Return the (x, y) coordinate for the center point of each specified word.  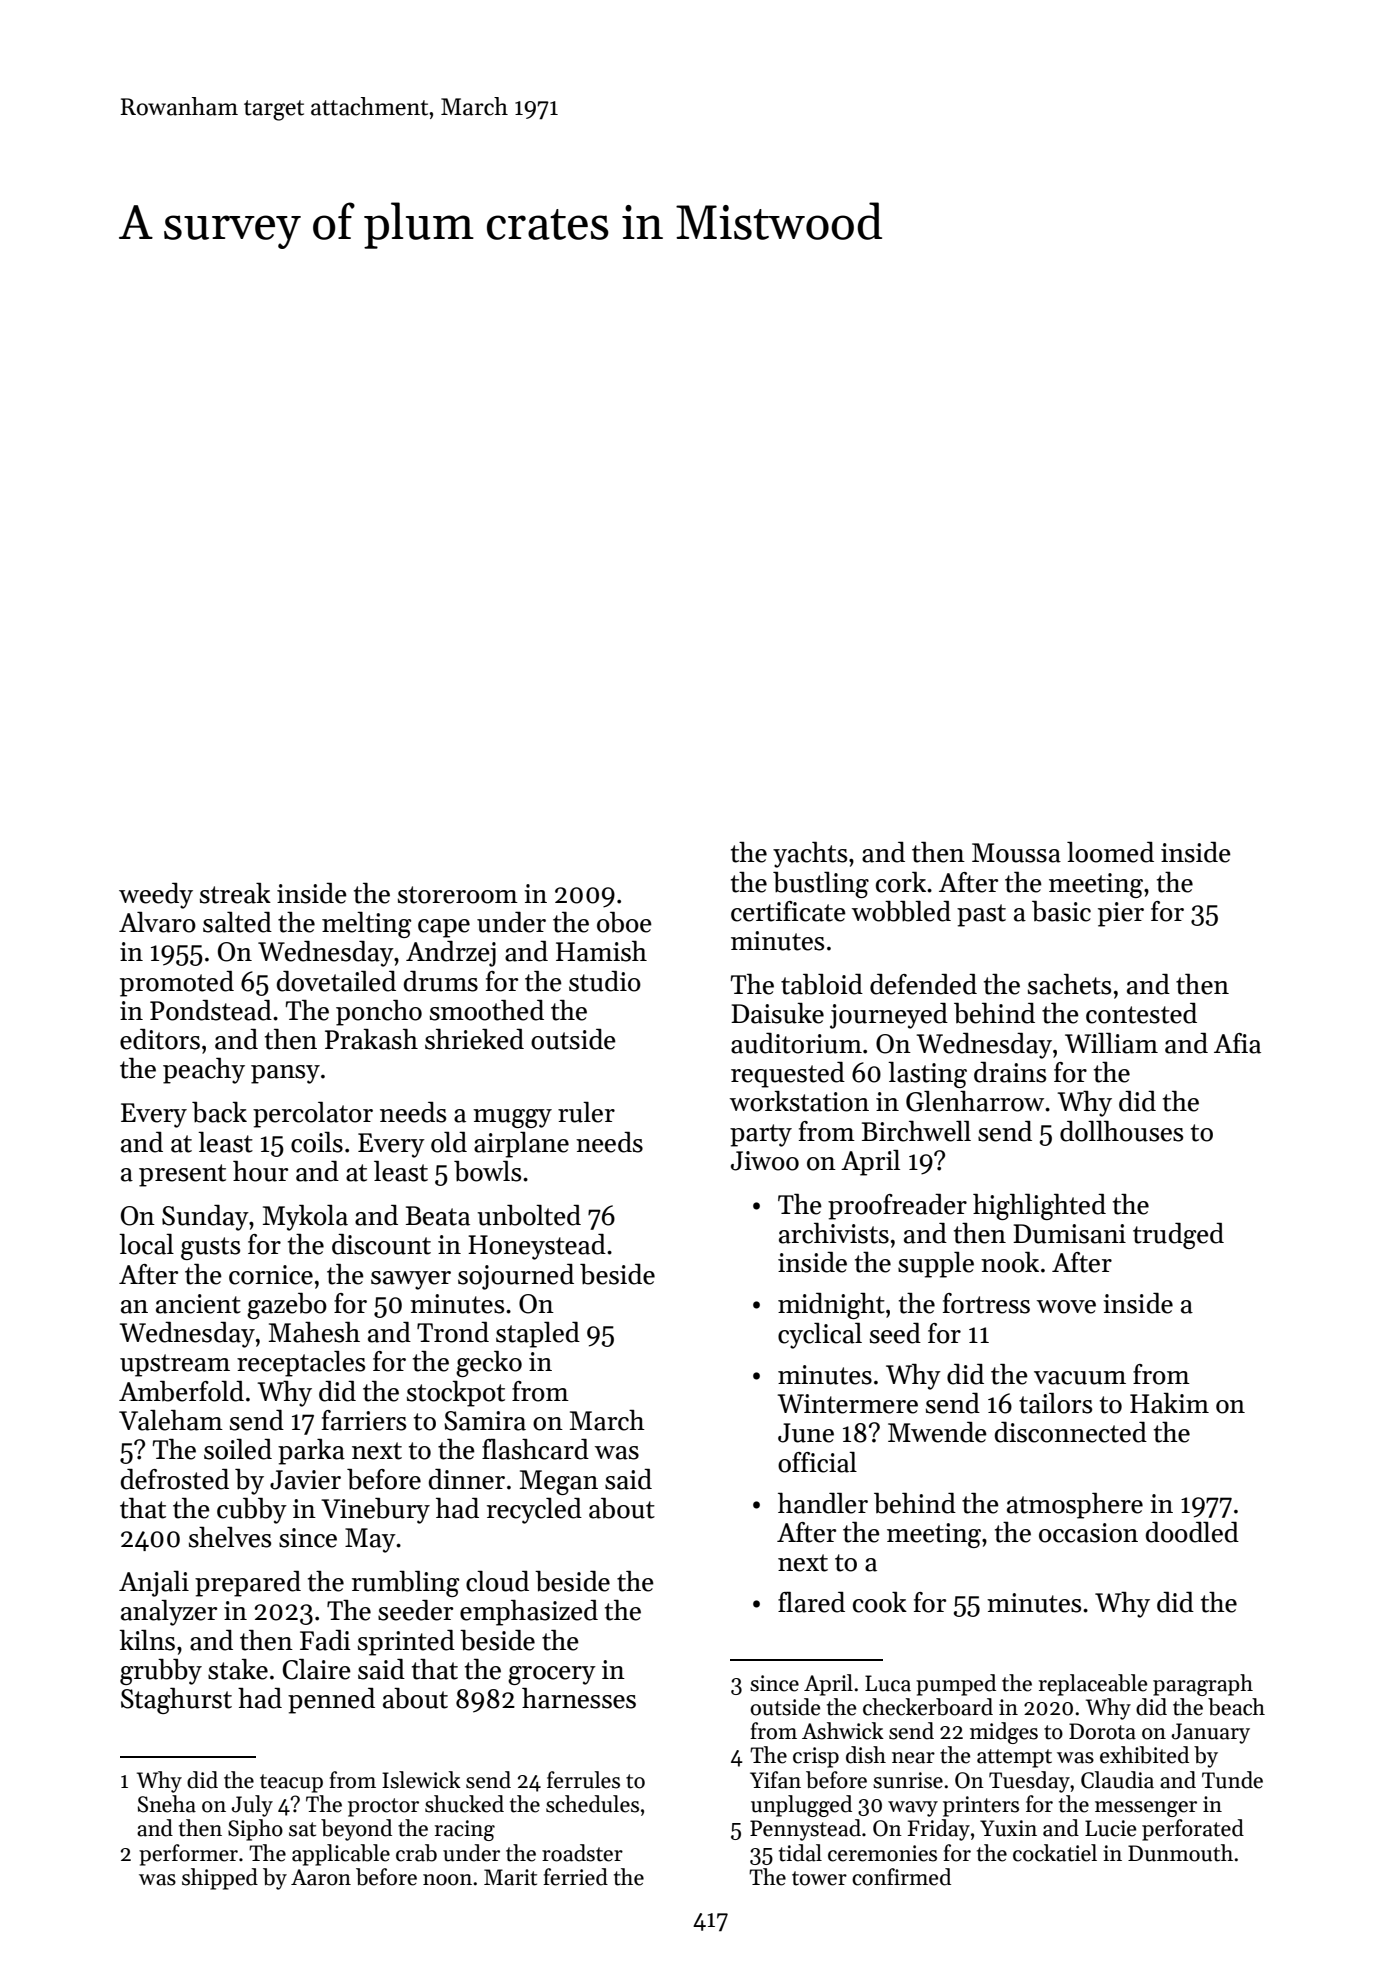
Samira (485, 1421)
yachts (810, 855)
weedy (156, 896)
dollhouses (1121, 1131)
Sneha (167, 1804)
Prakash (371, 1039)
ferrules (583, 1780)
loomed (1110, 852)
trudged (1178, 1236)
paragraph (1203, 1685)
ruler (586, 1112)
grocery (552, 1675)
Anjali (154, 1584)
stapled (538, 1335)
